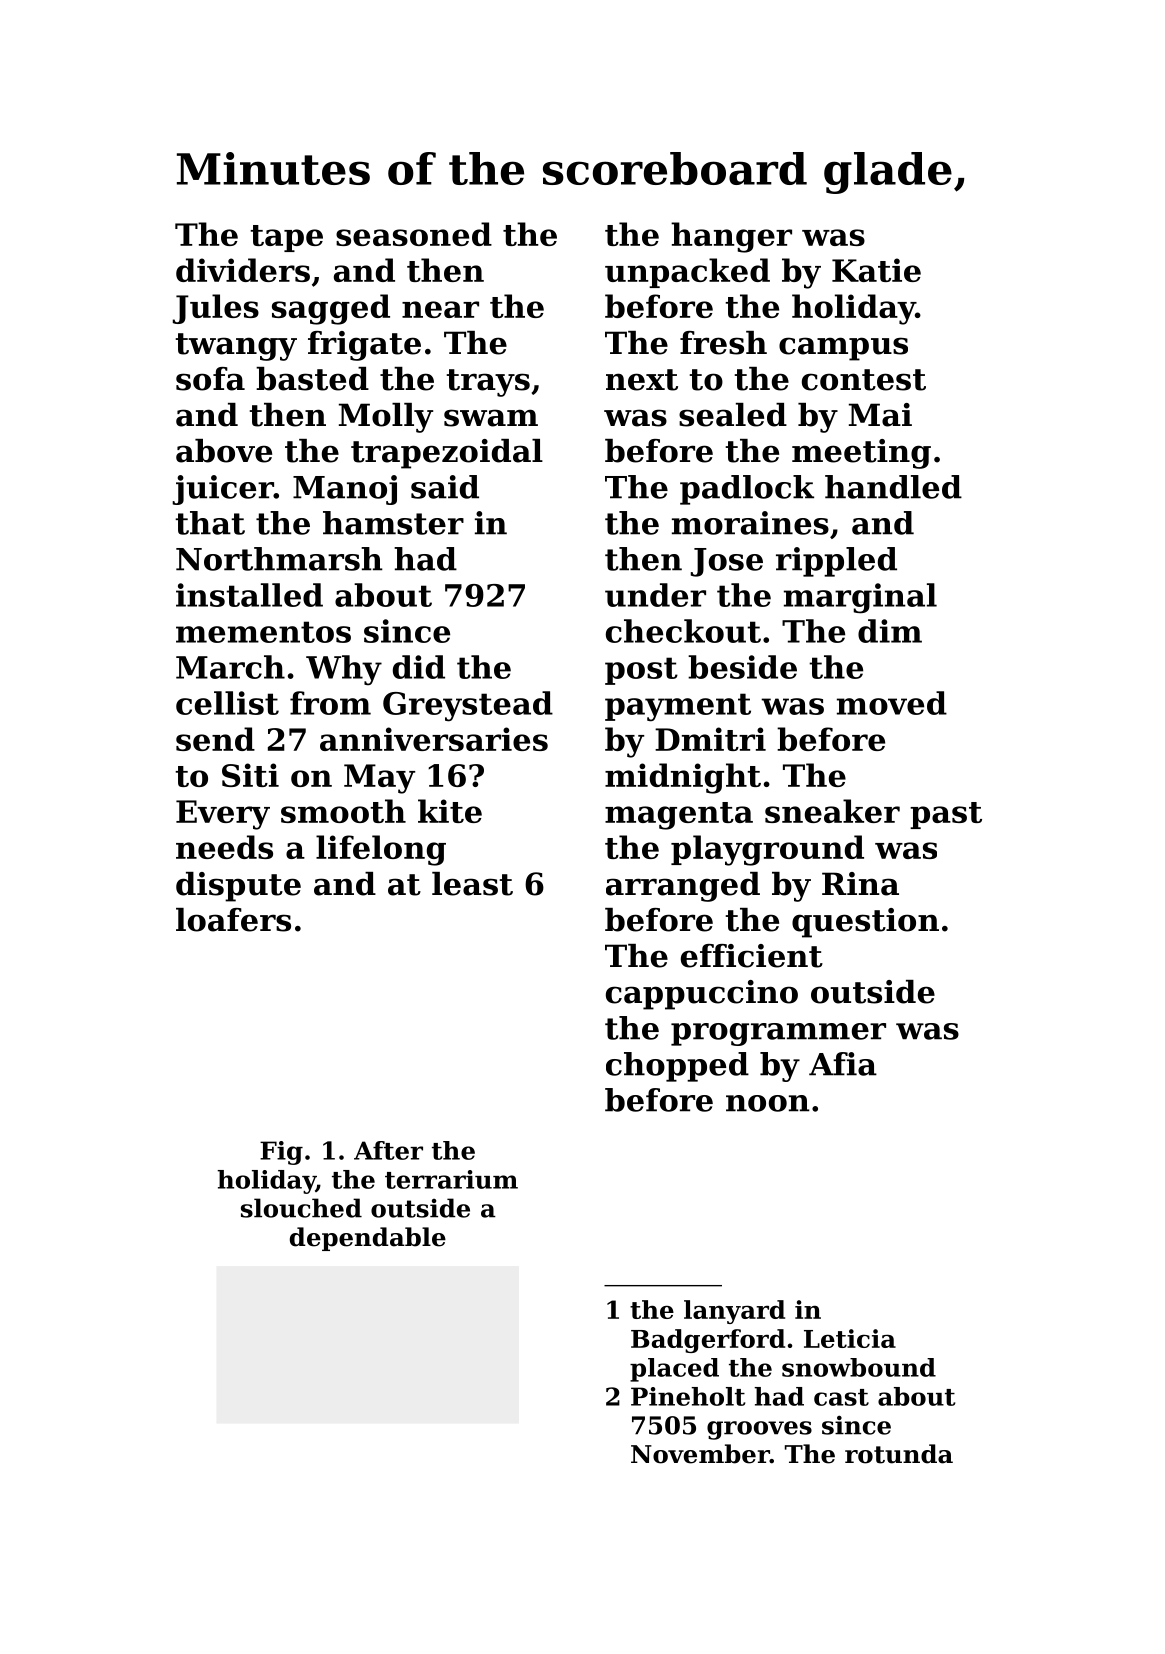  What do you see at coordinates (216, 309) in the document?
I see `Jules` at bounding box center [216, 309].
